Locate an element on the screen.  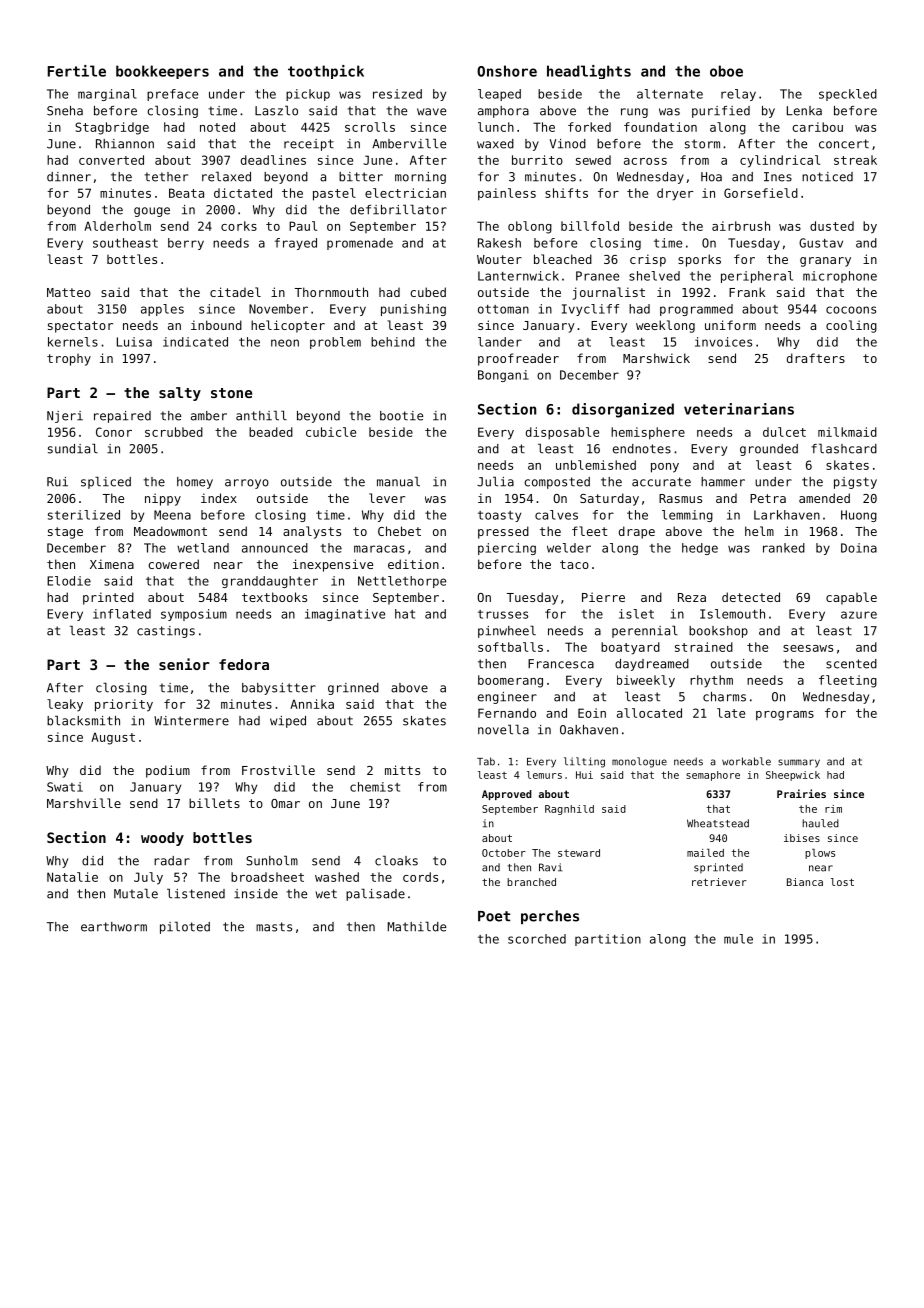
Elodie is located at coordinates (69, 581).
